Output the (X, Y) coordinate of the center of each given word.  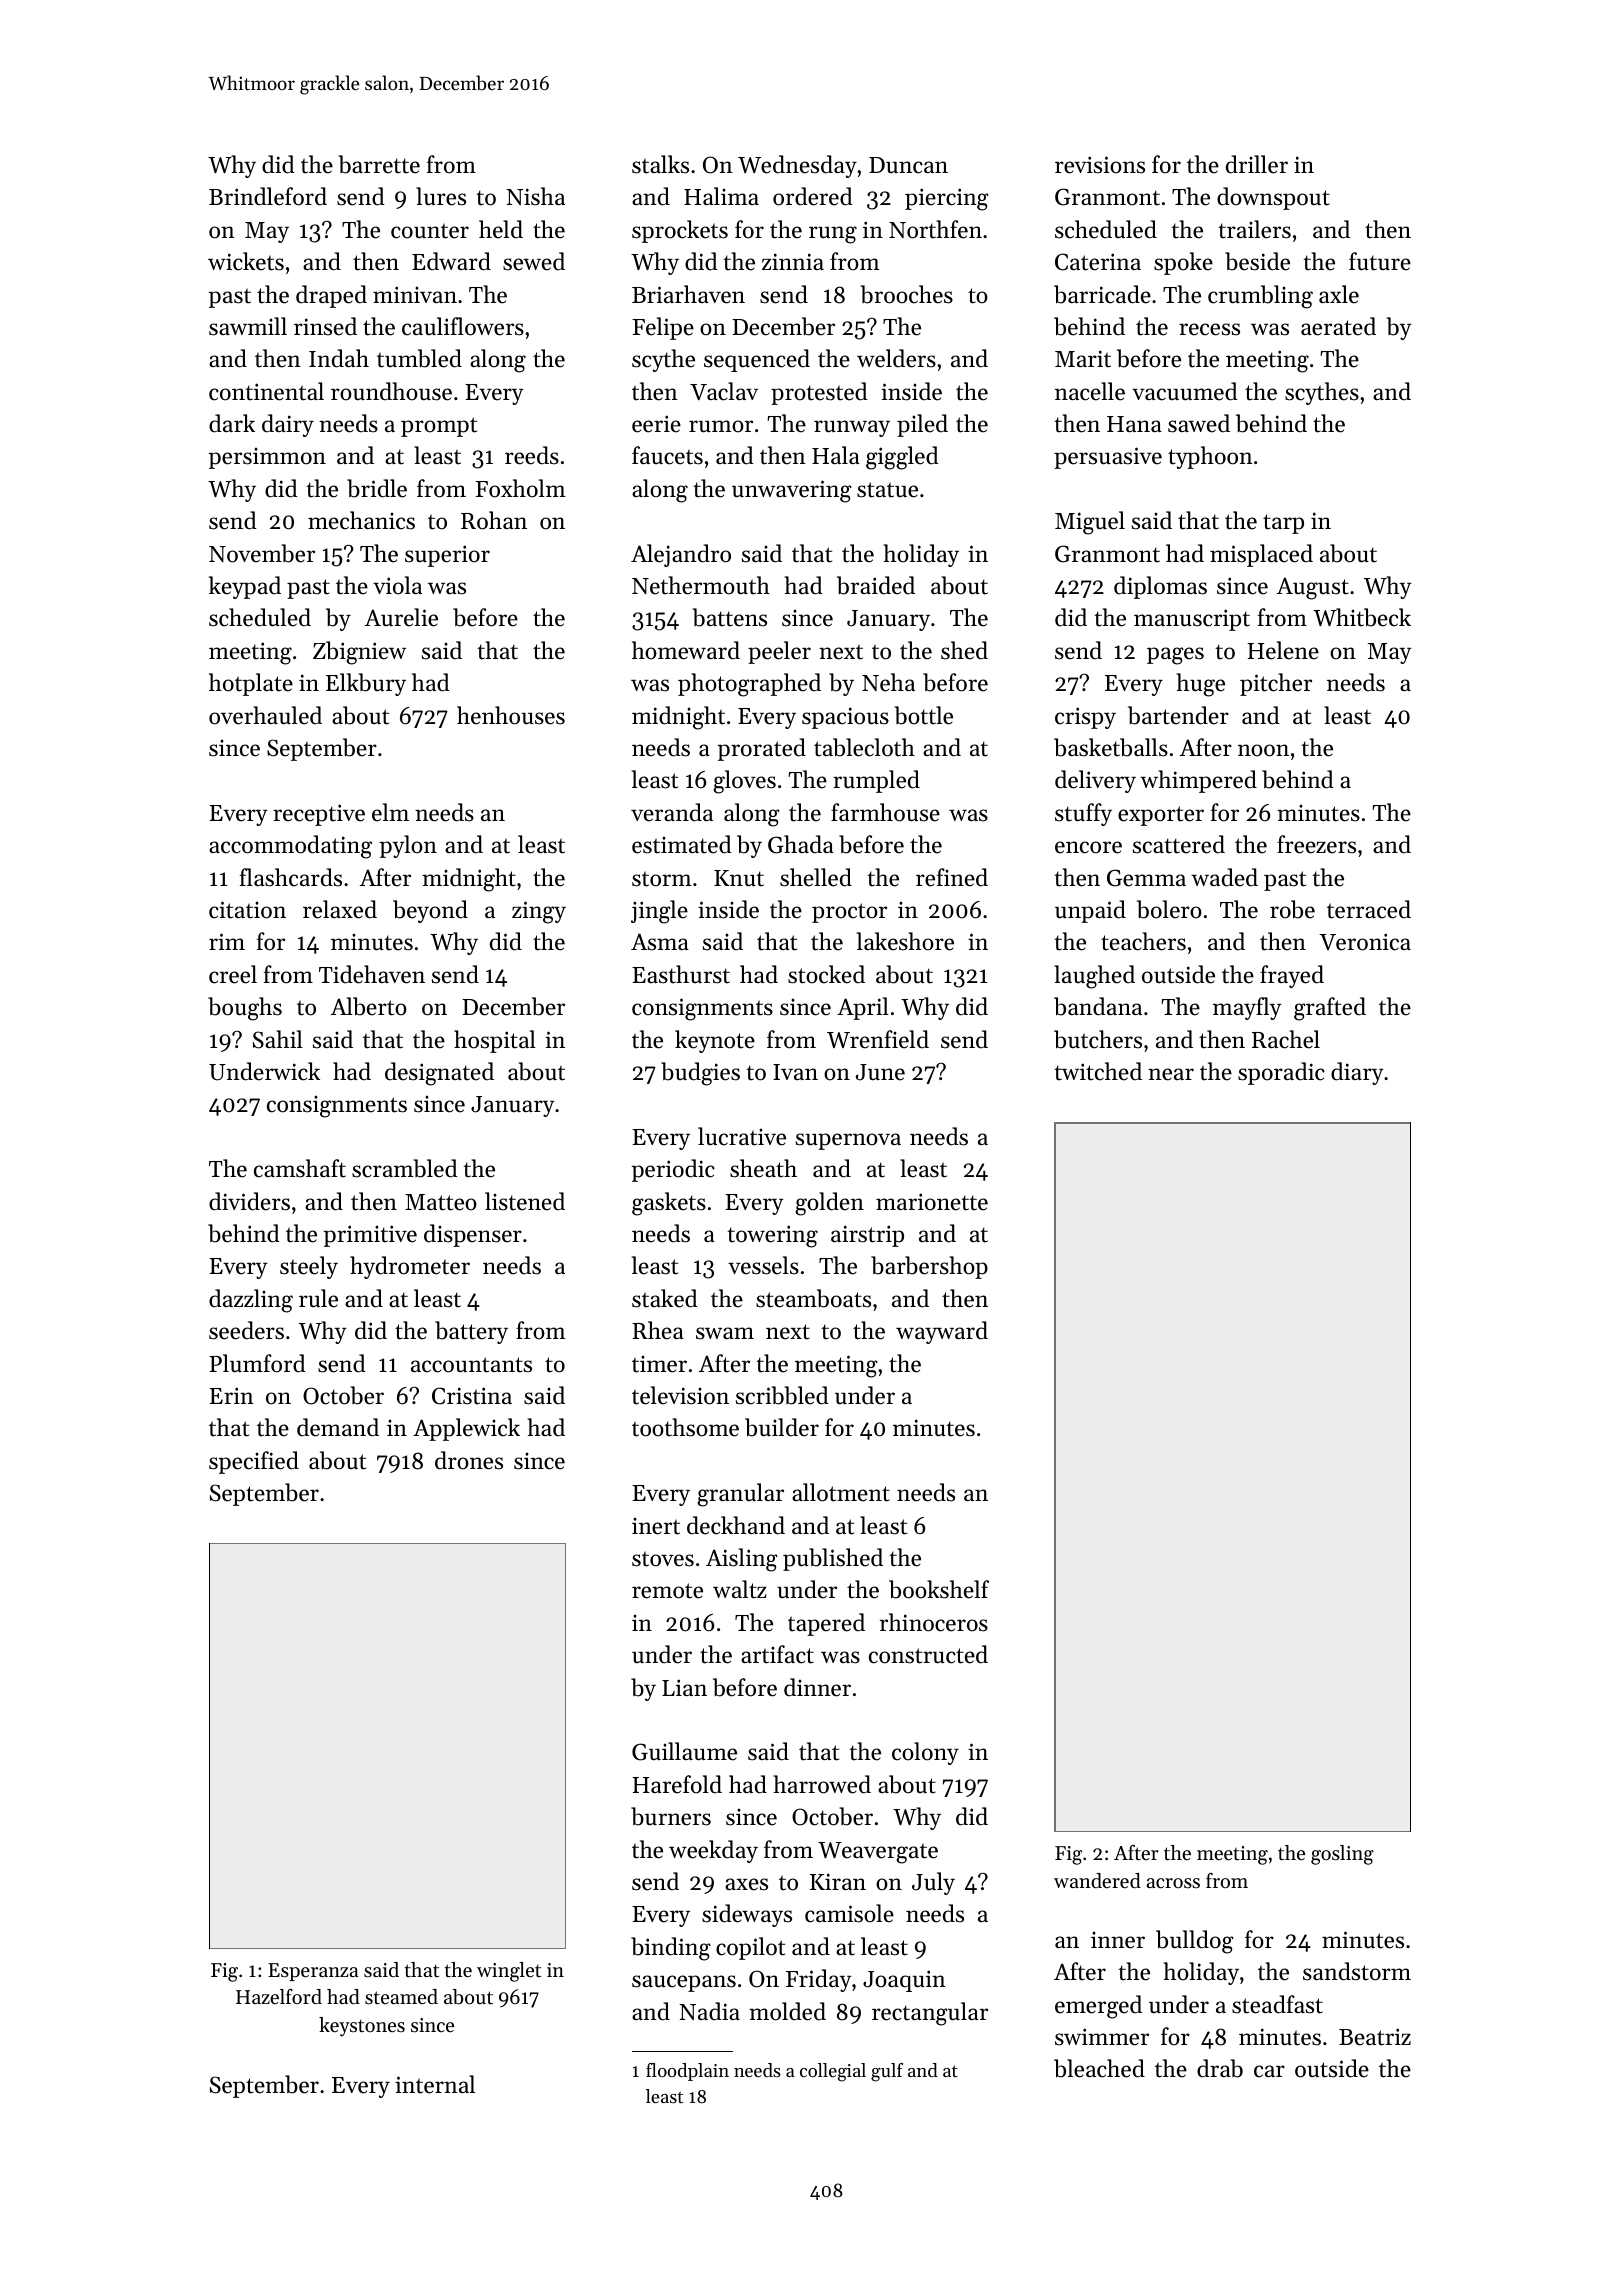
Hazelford (279, 1996)
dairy (288, 425)
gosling (1342, 1855)
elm (390, 812)
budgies (700, 1074)
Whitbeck (1362, 617)
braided (876, 585)
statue (887, 490)
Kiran (838, 1881)
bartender (1178, 715)
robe (1292, 909)
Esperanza (313, 1972)
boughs (245, 1009)
